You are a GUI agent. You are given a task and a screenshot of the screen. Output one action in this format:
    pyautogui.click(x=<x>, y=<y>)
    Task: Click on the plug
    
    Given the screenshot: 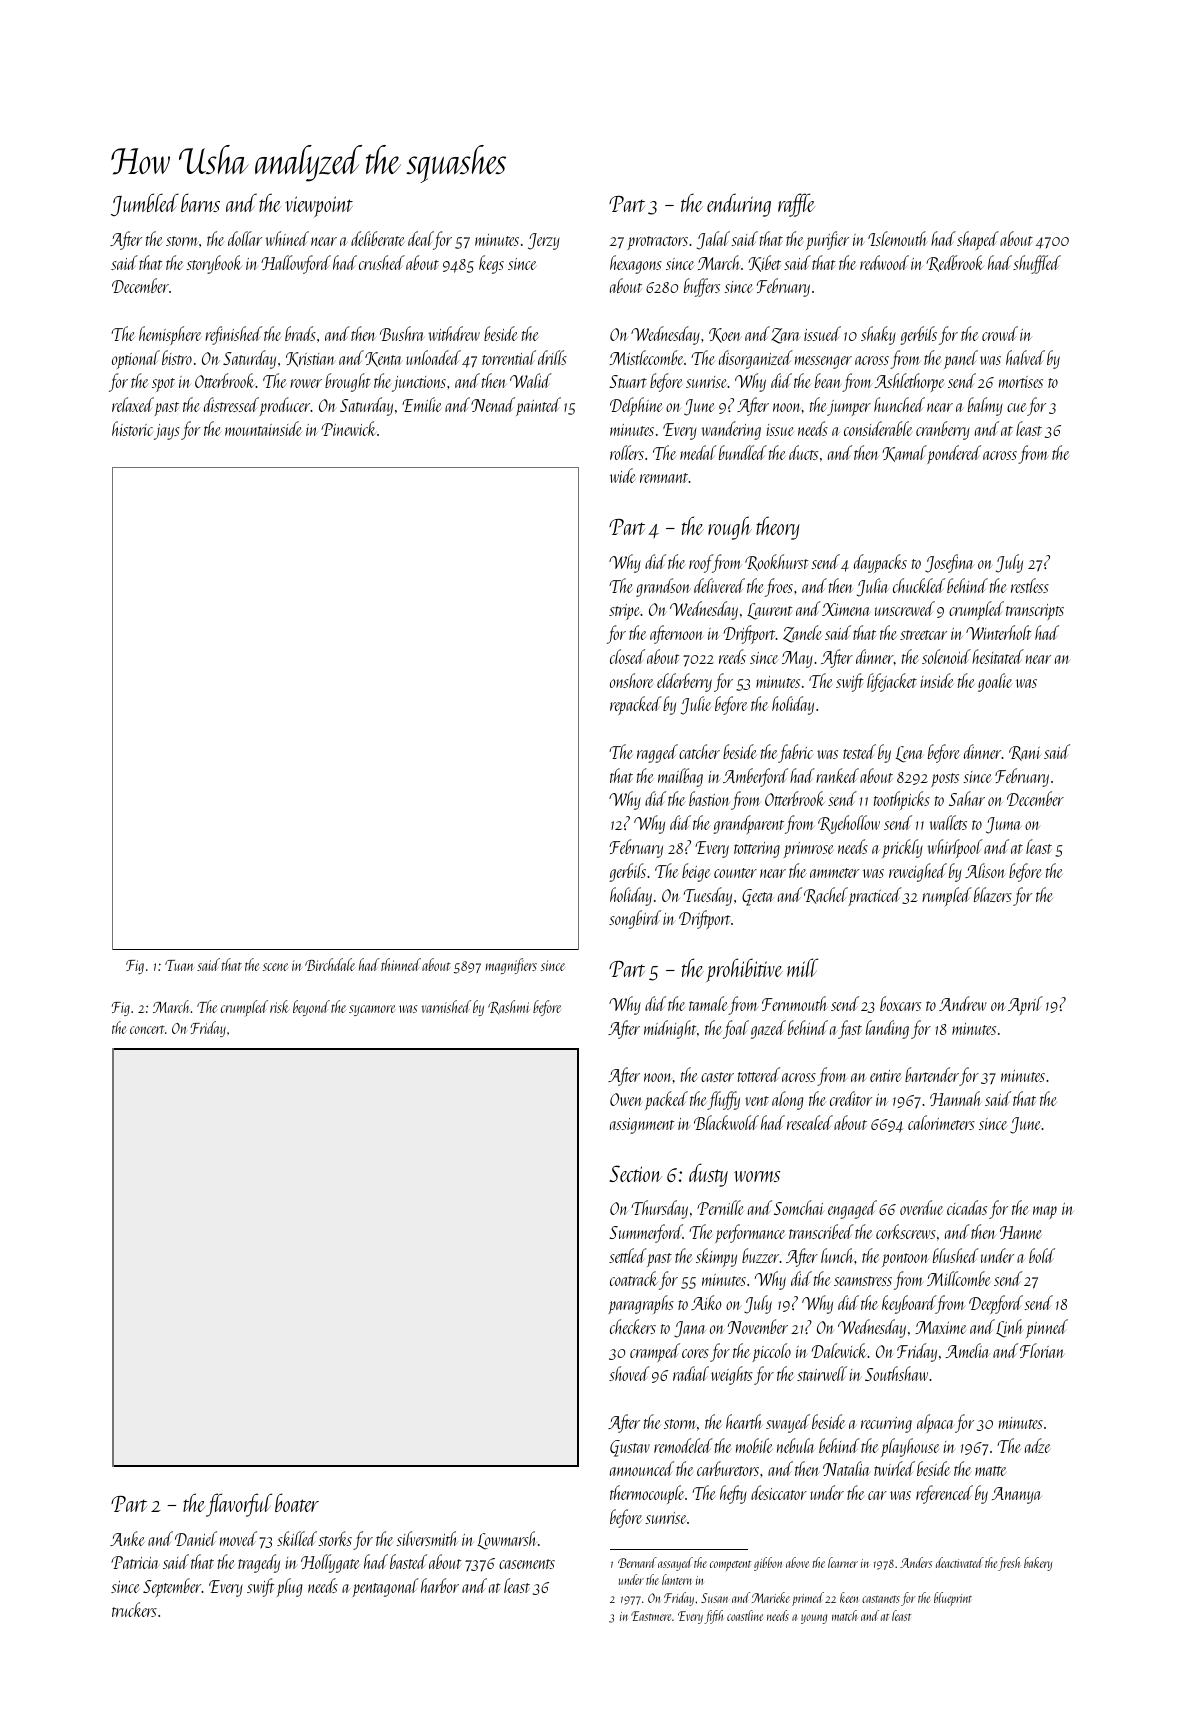 What is the action you would take?
    pyautogui.click(x=290, y=1587)
